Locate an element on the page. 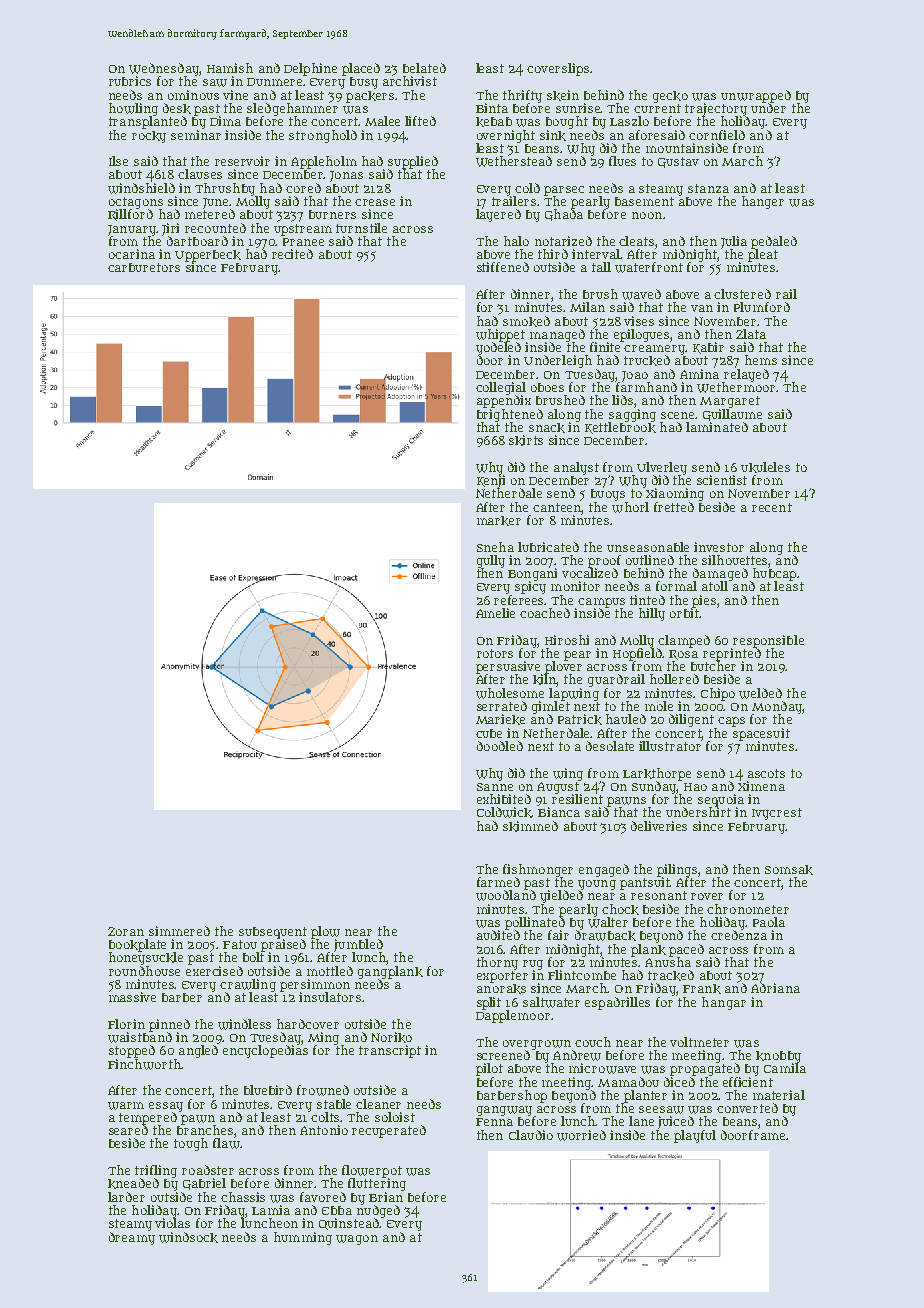 The width and height of the page is (924, 1308). recited is located at coordinates (292, 254).
